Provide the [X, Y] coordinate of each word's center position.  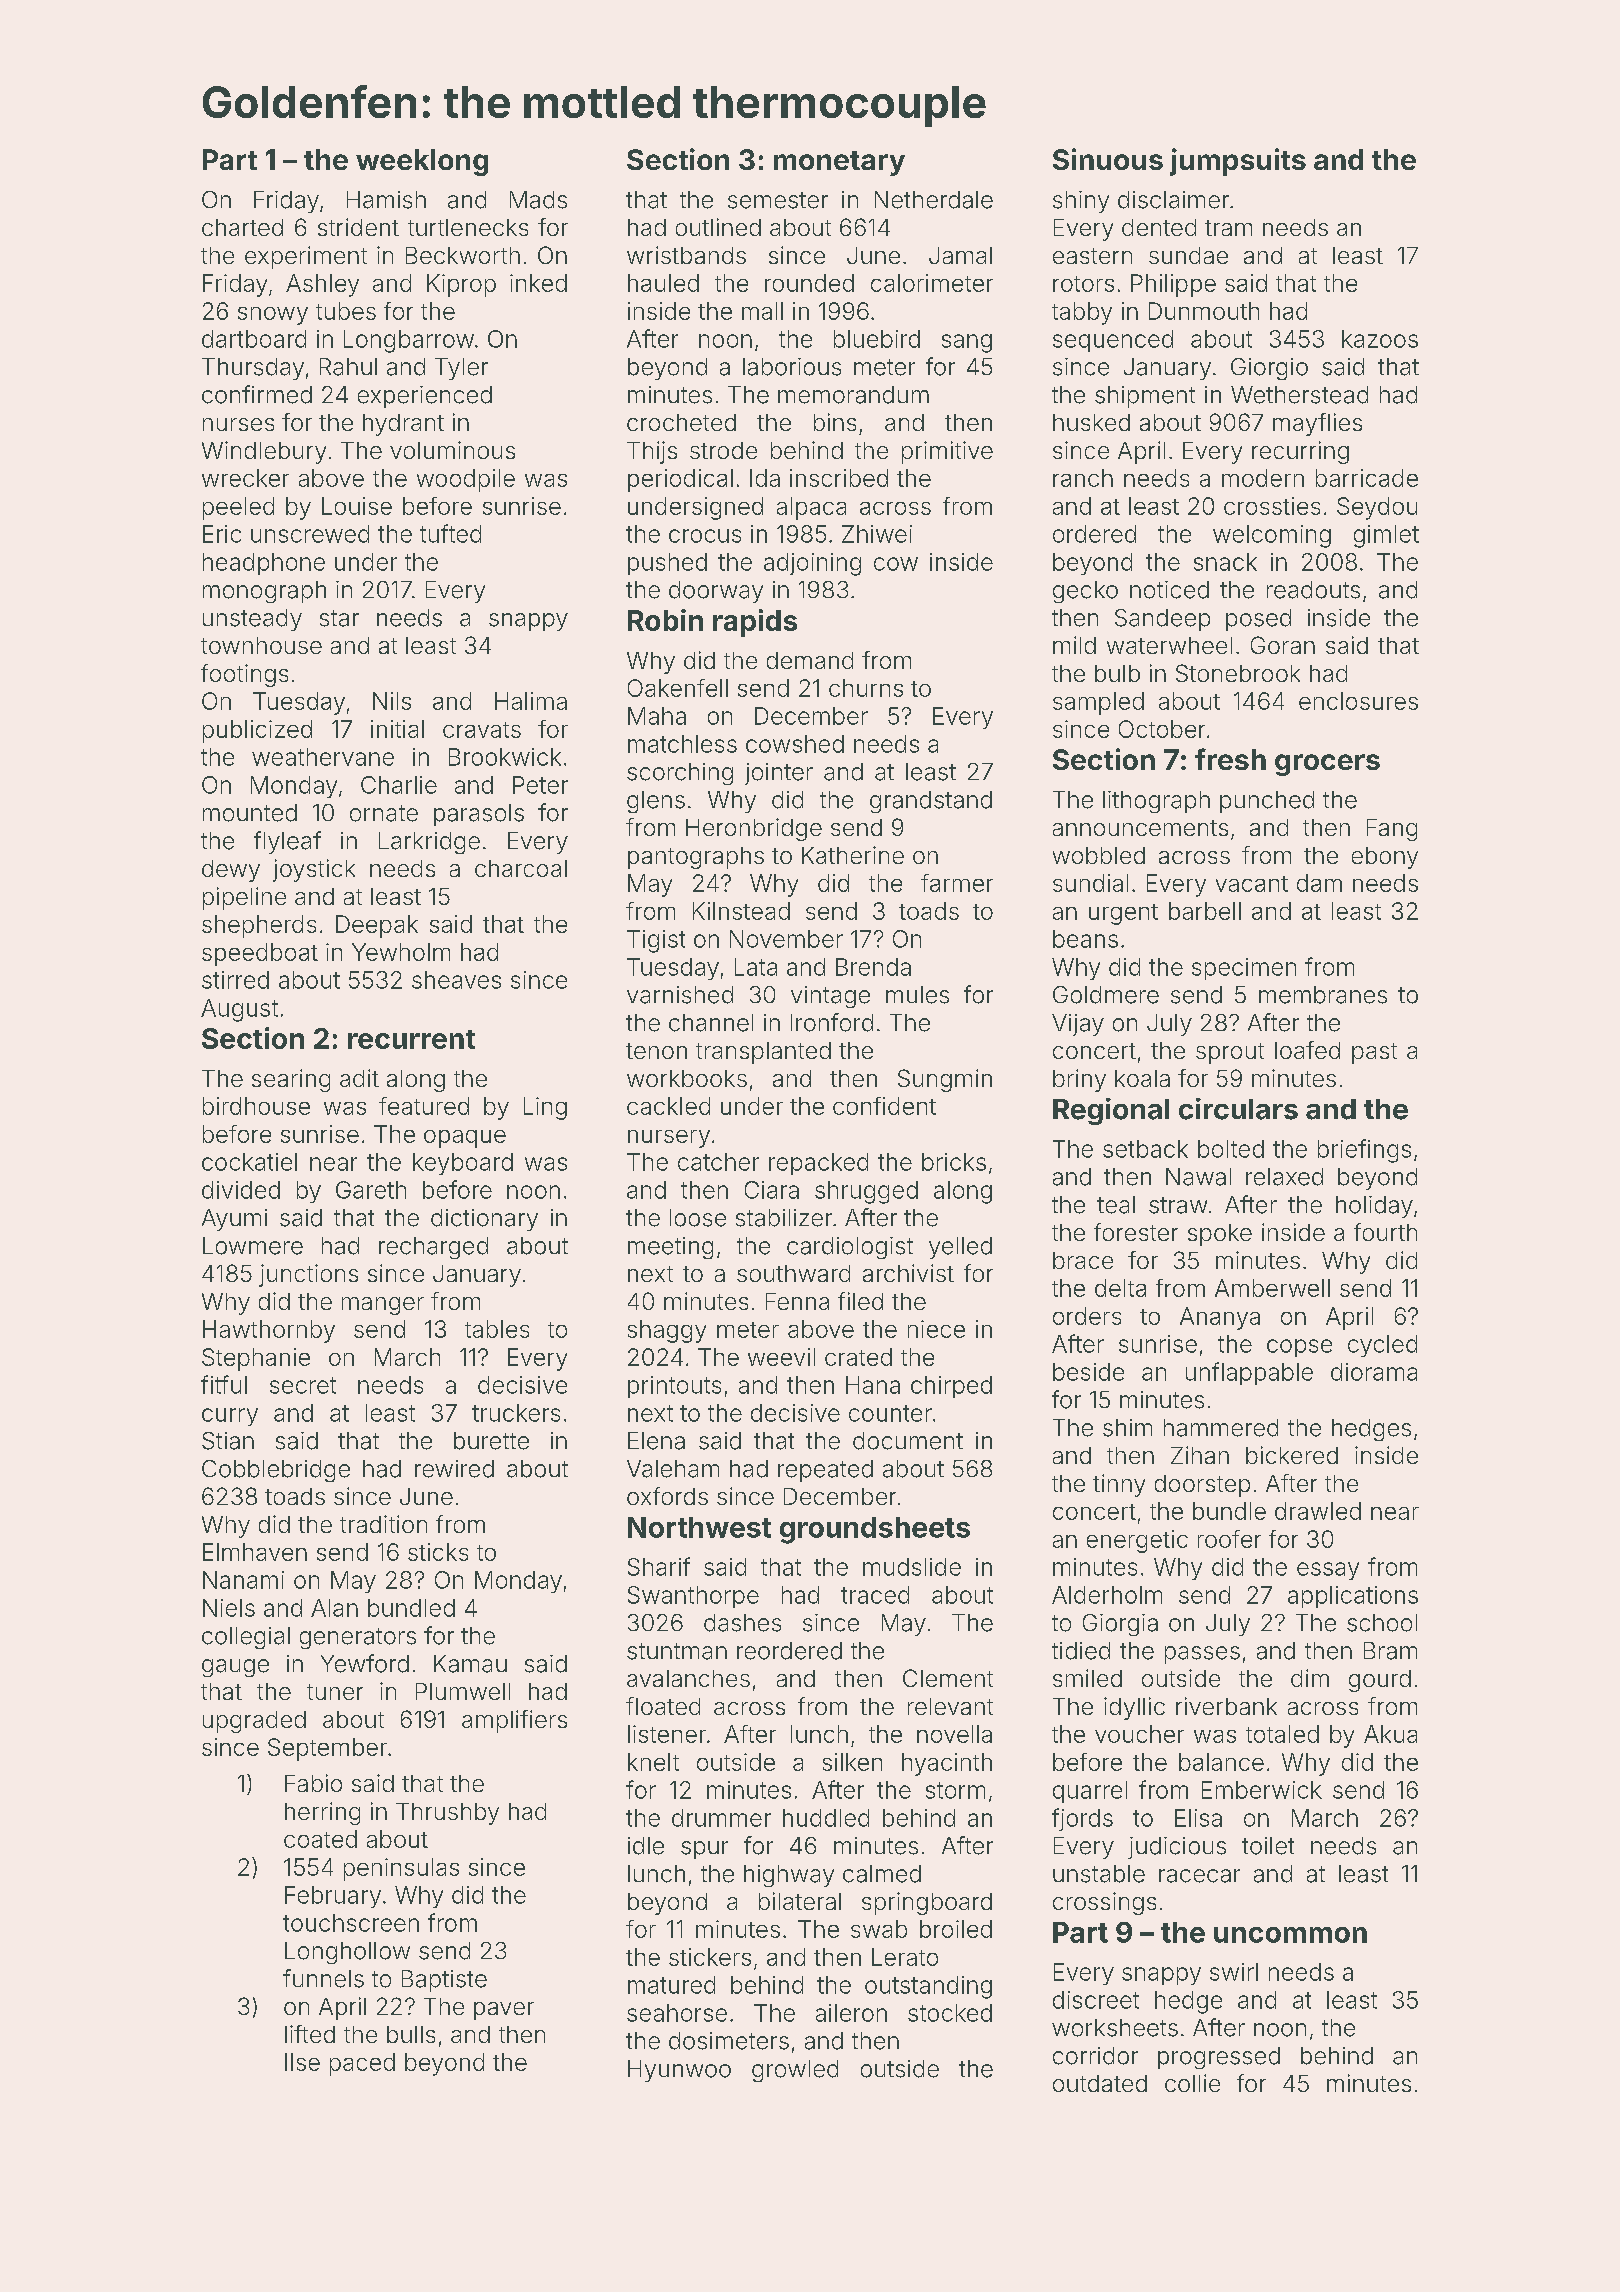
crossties [1272, 506]
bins [835, 422]
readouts [1313, 590]
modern [1263, 478]
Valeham [673, 1469]
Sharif [659, 1566]
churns [866, 688]
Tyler [461, 369]
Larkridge [429, 843]
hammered [1221, 1428]
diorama [1374, 1372]
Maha [657, 716]
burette [491, 1441]
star [339, 618]
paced [362, 2064]
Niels [229, 1608]
